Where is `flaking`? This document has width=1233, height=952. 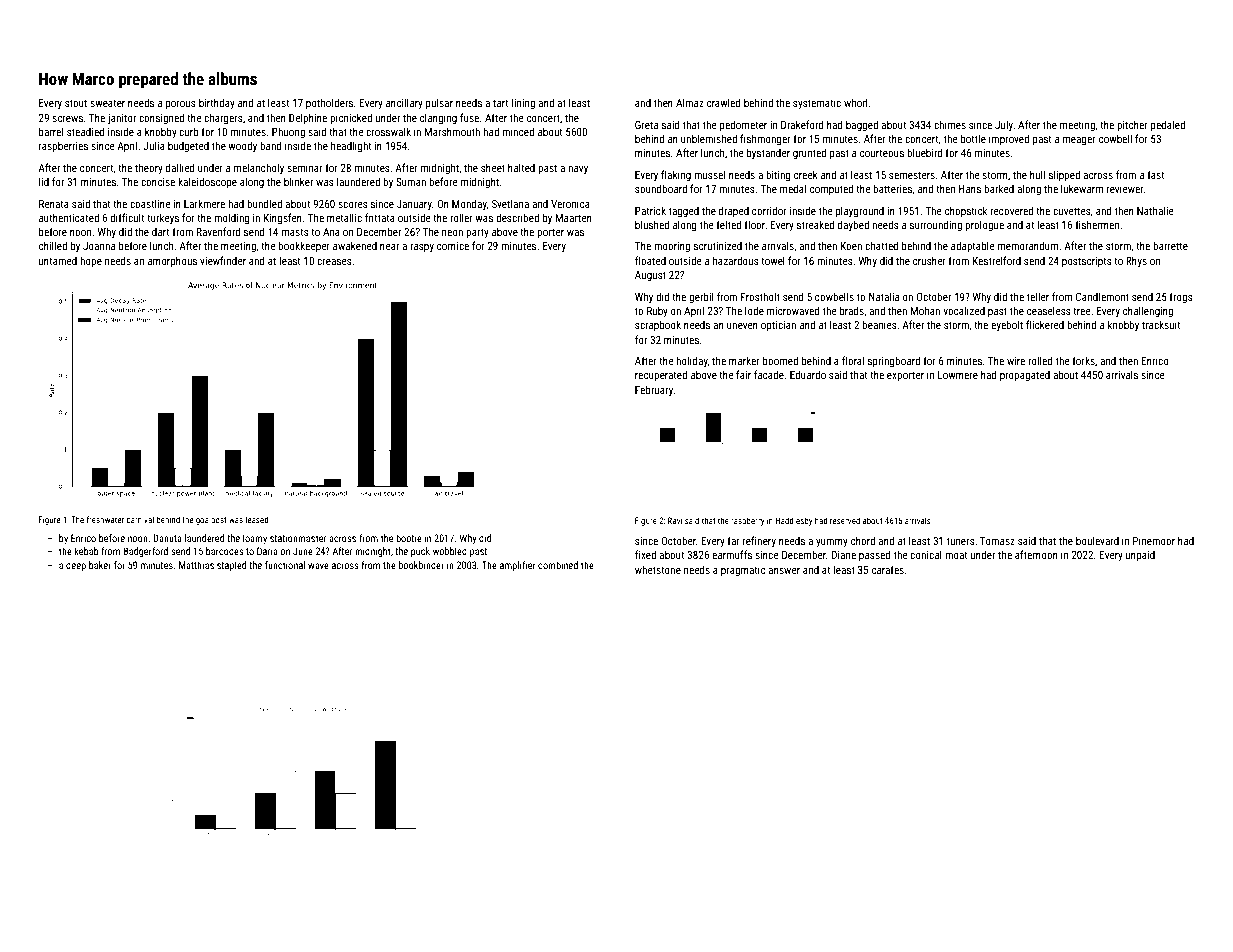
flaking is located at coordinates (676, 176).
